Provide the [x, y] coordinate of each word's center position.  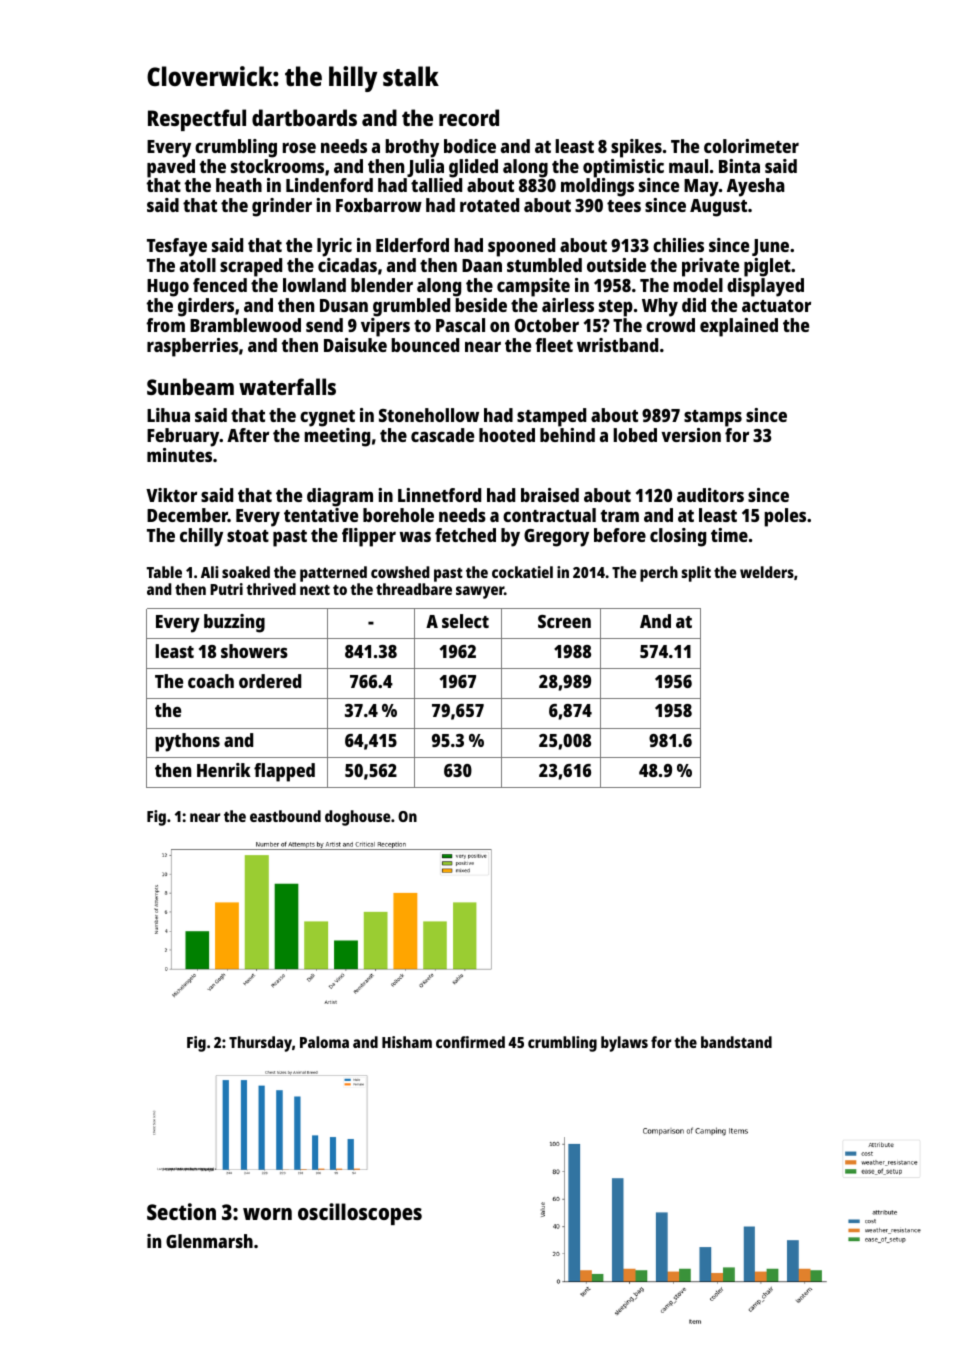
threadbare [414, 589]
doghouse [358, 818]
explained [739, 327]
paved [171, 168]
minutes [179, 455]
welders [767, 572]
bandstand [736, 1042]
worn [267, 1214]
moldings [597, 187]
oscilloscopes [360, 1214]
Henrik [224, 770]
